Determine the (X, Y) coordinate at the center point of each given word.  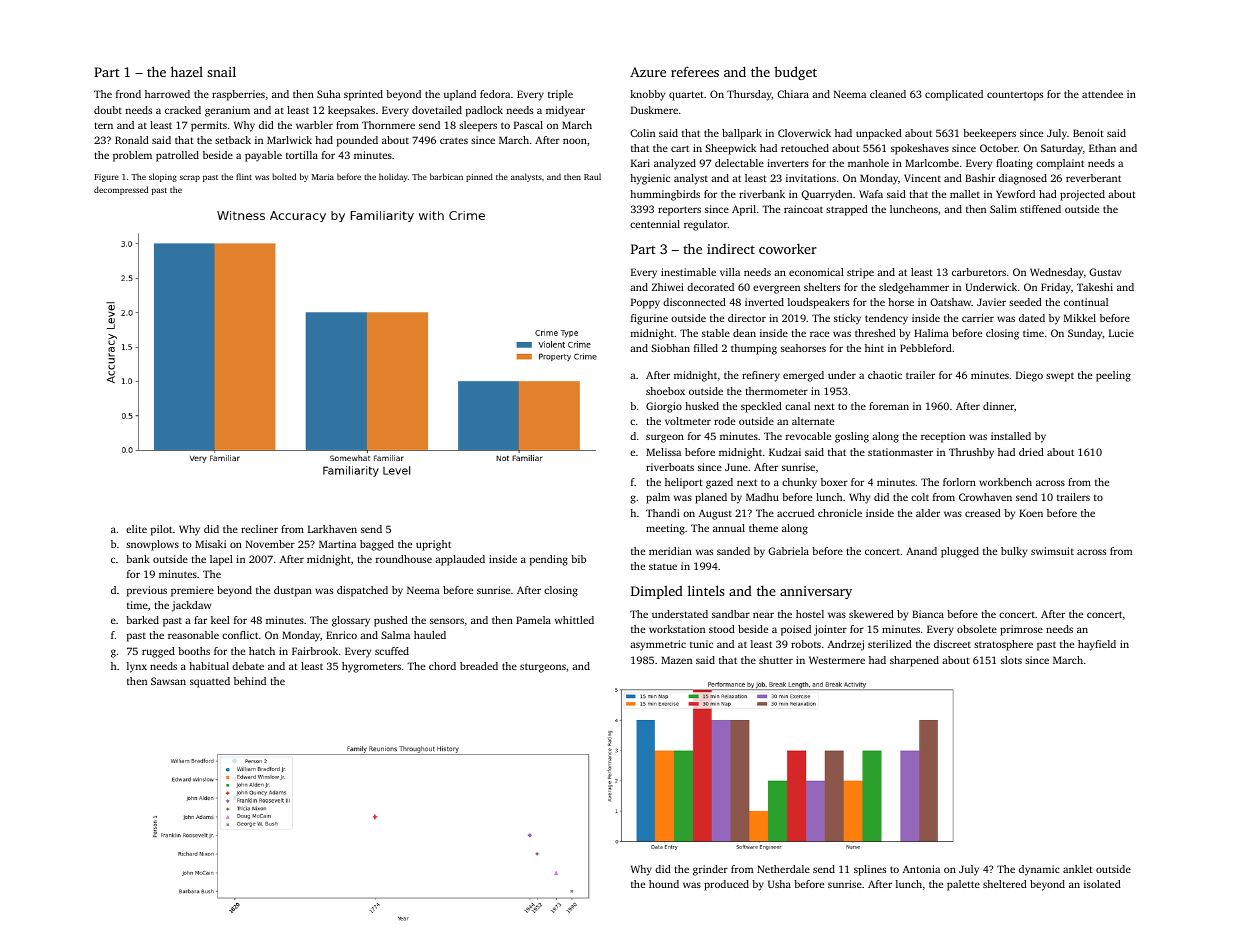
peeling (1113, 376)
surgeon (665, 438)
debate (248, 666)
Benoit (1088, 133)
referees (695, 71)
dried (1031, 452)
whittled (574, 620)
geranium (227, 111)
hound (664, 884)
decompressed (121, 190)
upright (433, 545)
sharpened (914, 661)
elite (136, 529)
